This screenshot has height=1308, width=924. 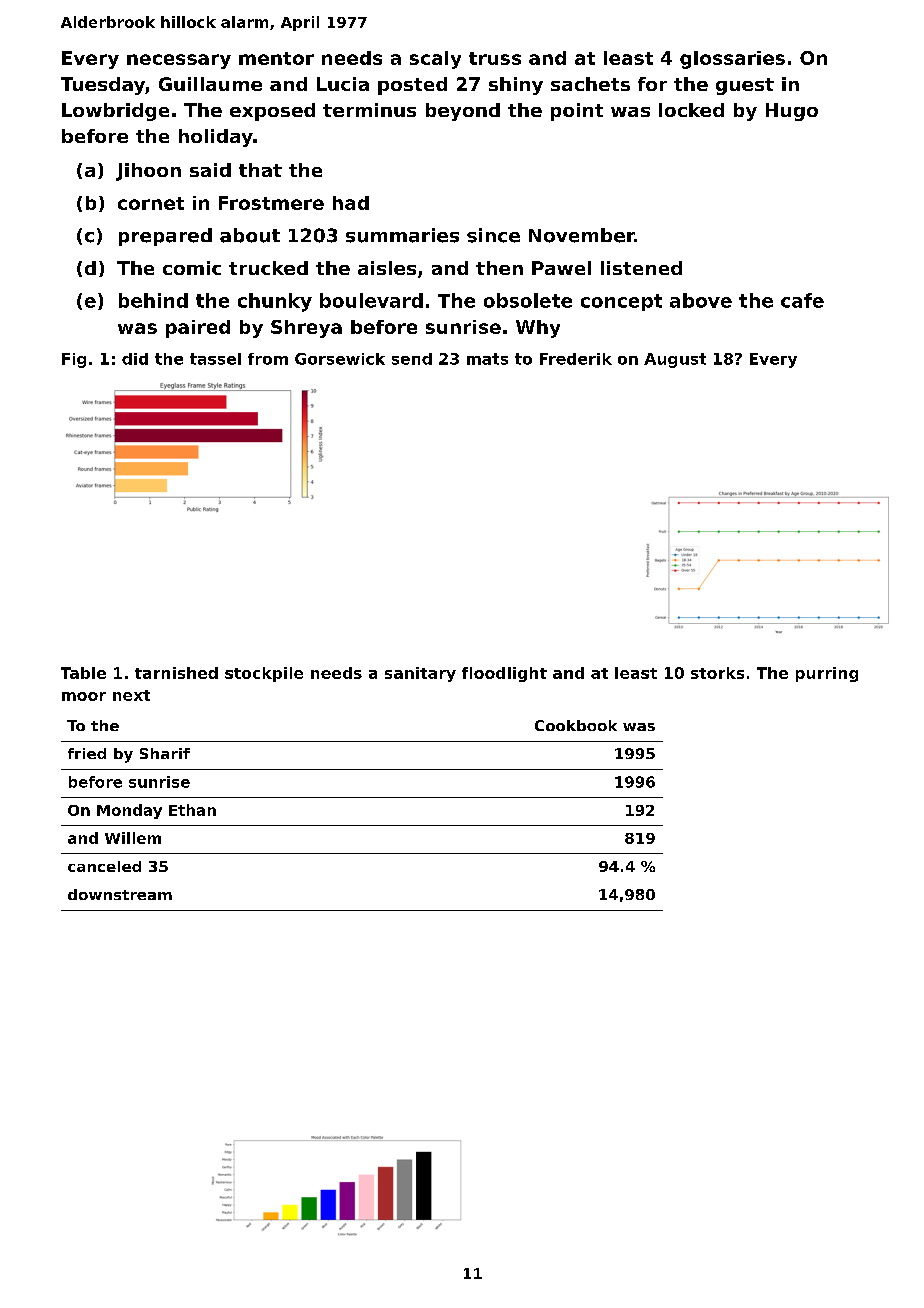 What do you see at coordinates (827, 674) in the screenshot?
I see `purring` at bounding box center [827, 674].
